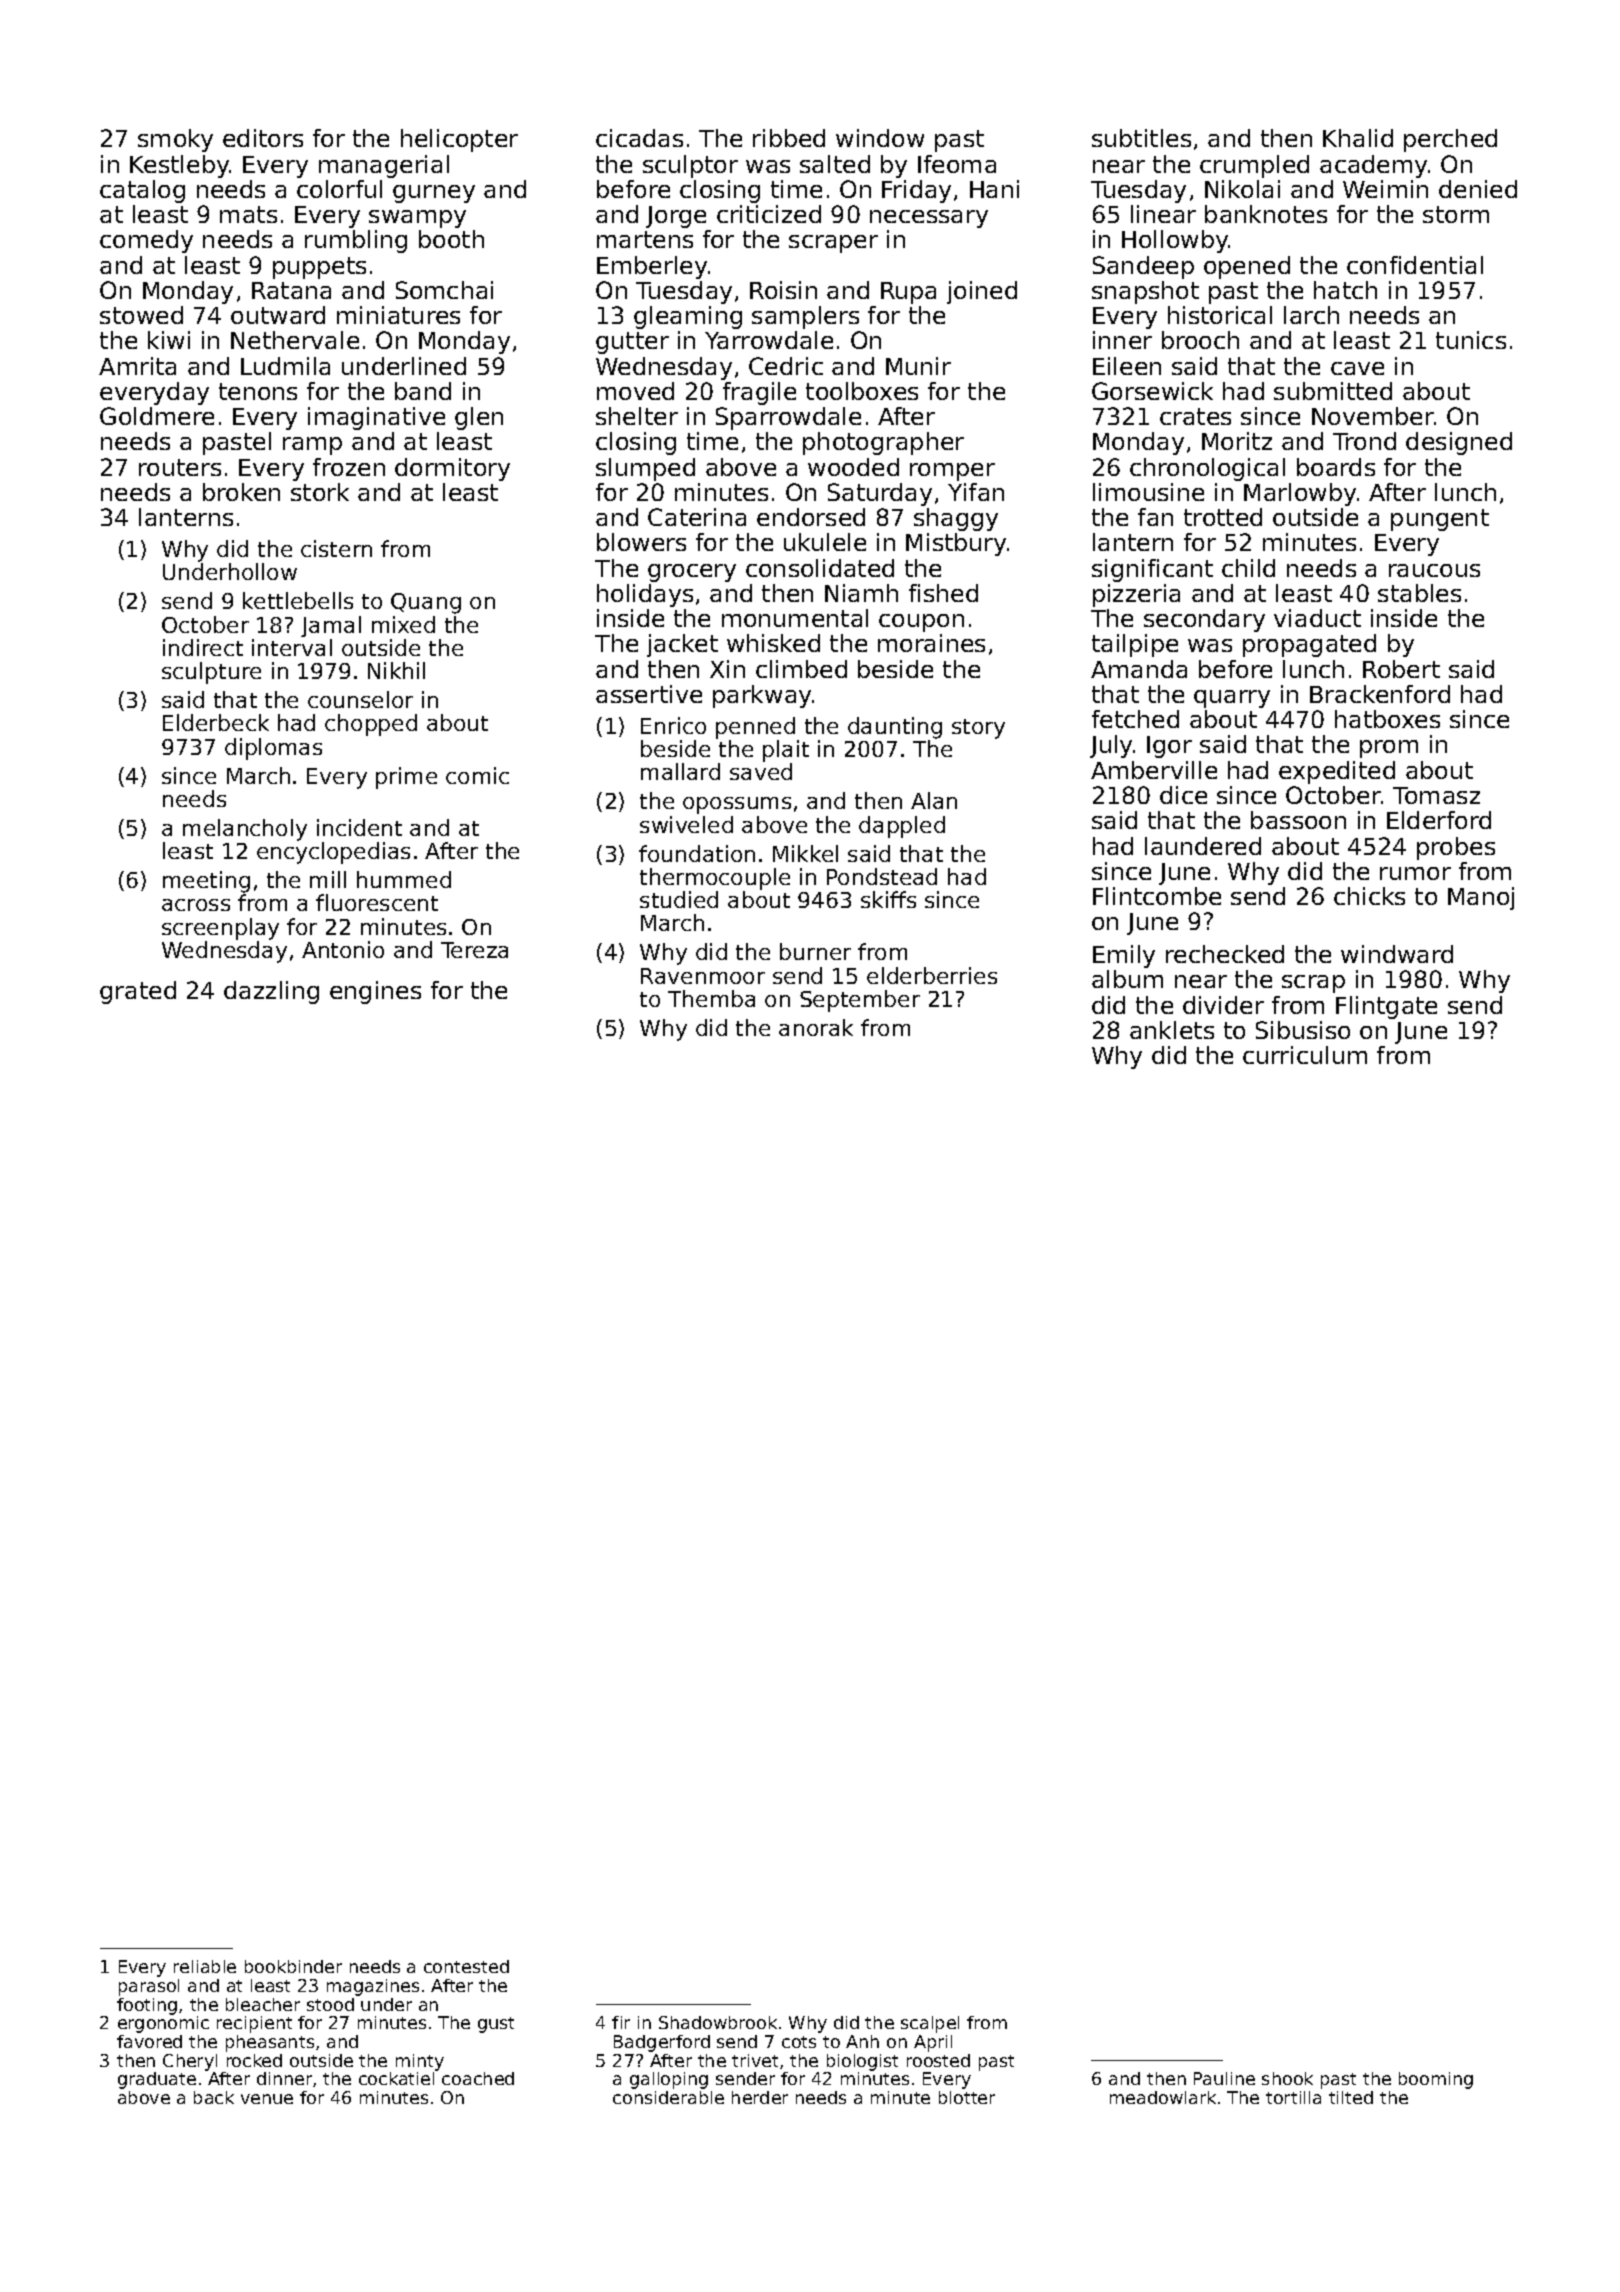 The image size is (1620, 2292). Describe the element at coordinates (157, 2080) in the image. I see `graduate` at that location.
